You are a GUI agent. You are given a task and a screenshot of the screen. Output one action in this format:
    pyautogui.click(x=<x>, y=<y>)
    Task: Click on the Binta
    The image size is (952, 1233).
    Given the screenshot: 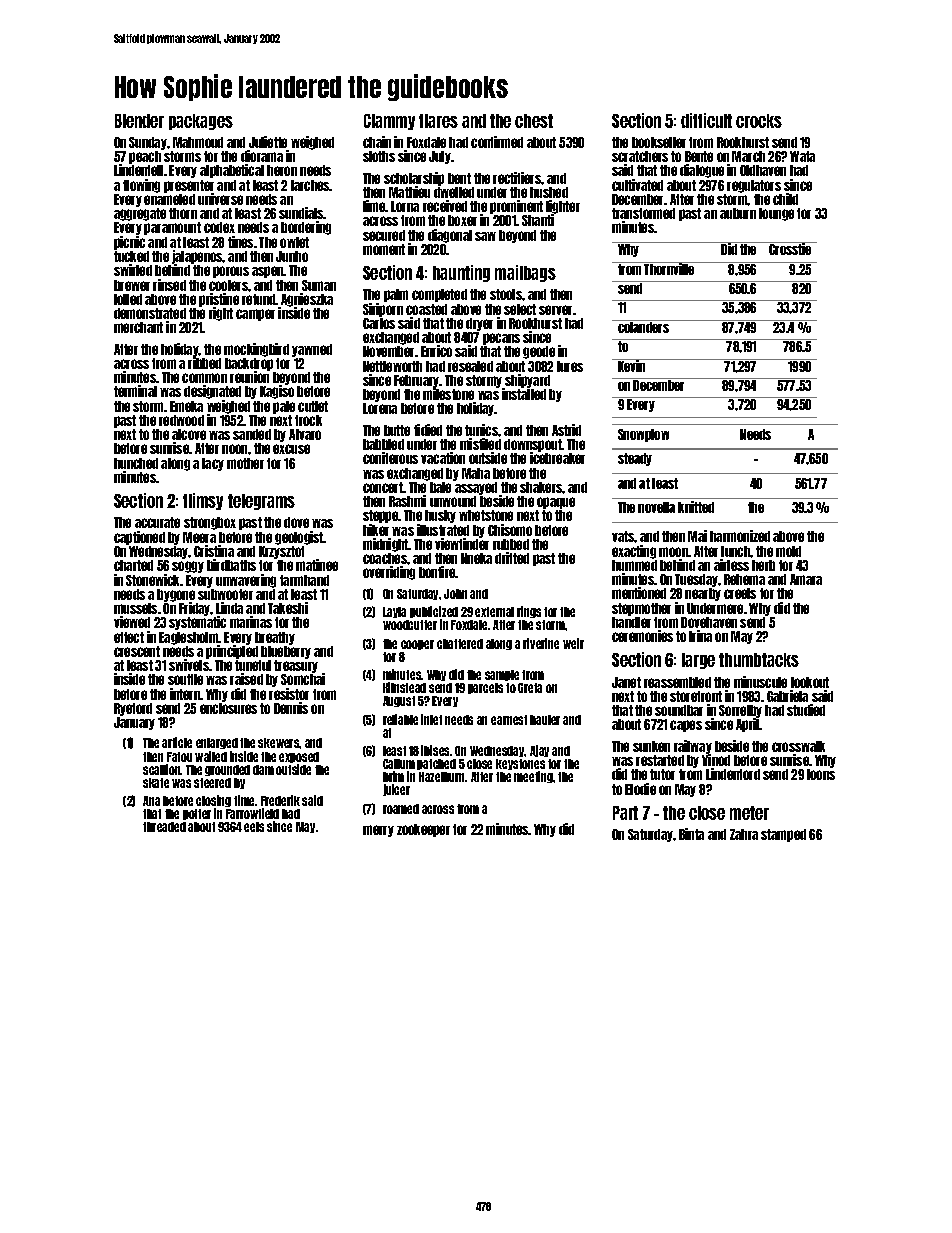 What is the action you would take?
    pyautogui.click(x=691, y=834)
